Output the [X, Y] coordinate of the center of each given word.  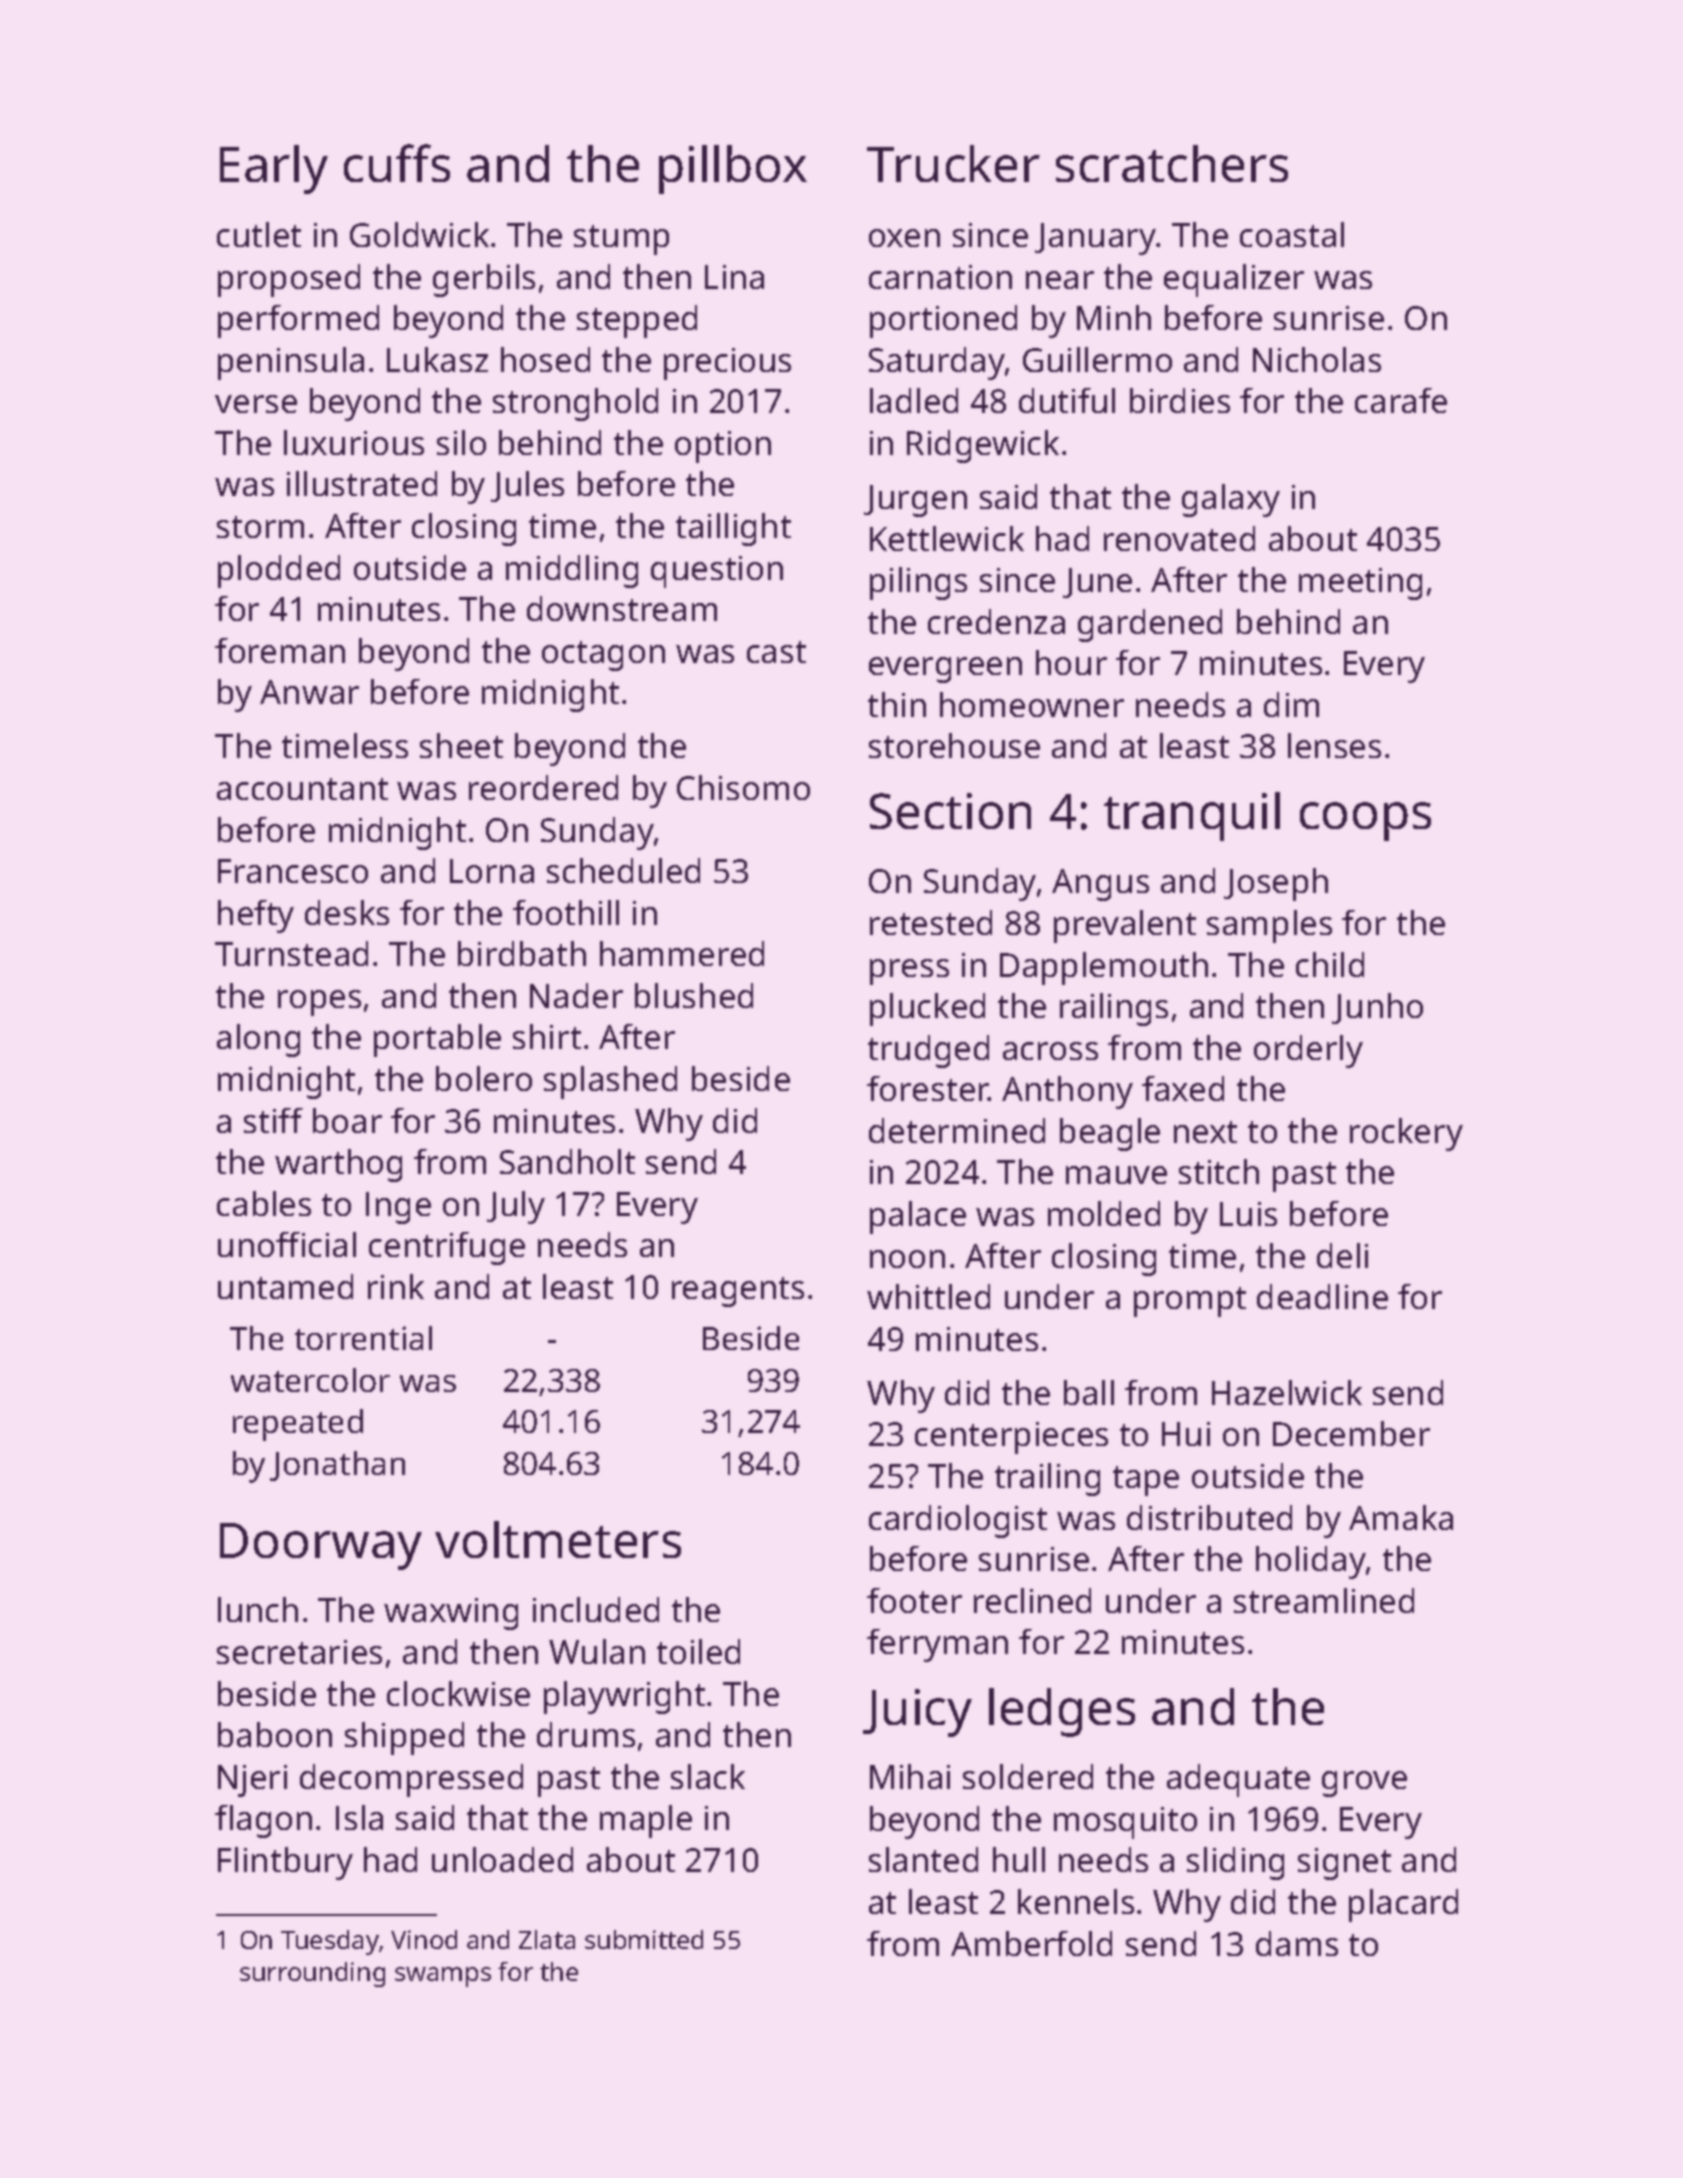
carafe [1401, 400]
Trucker [953, 163]
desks [347, 912]
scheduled [623, 870]
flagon [263, 1821]
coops [1365, 821]
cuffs [397, 163]
